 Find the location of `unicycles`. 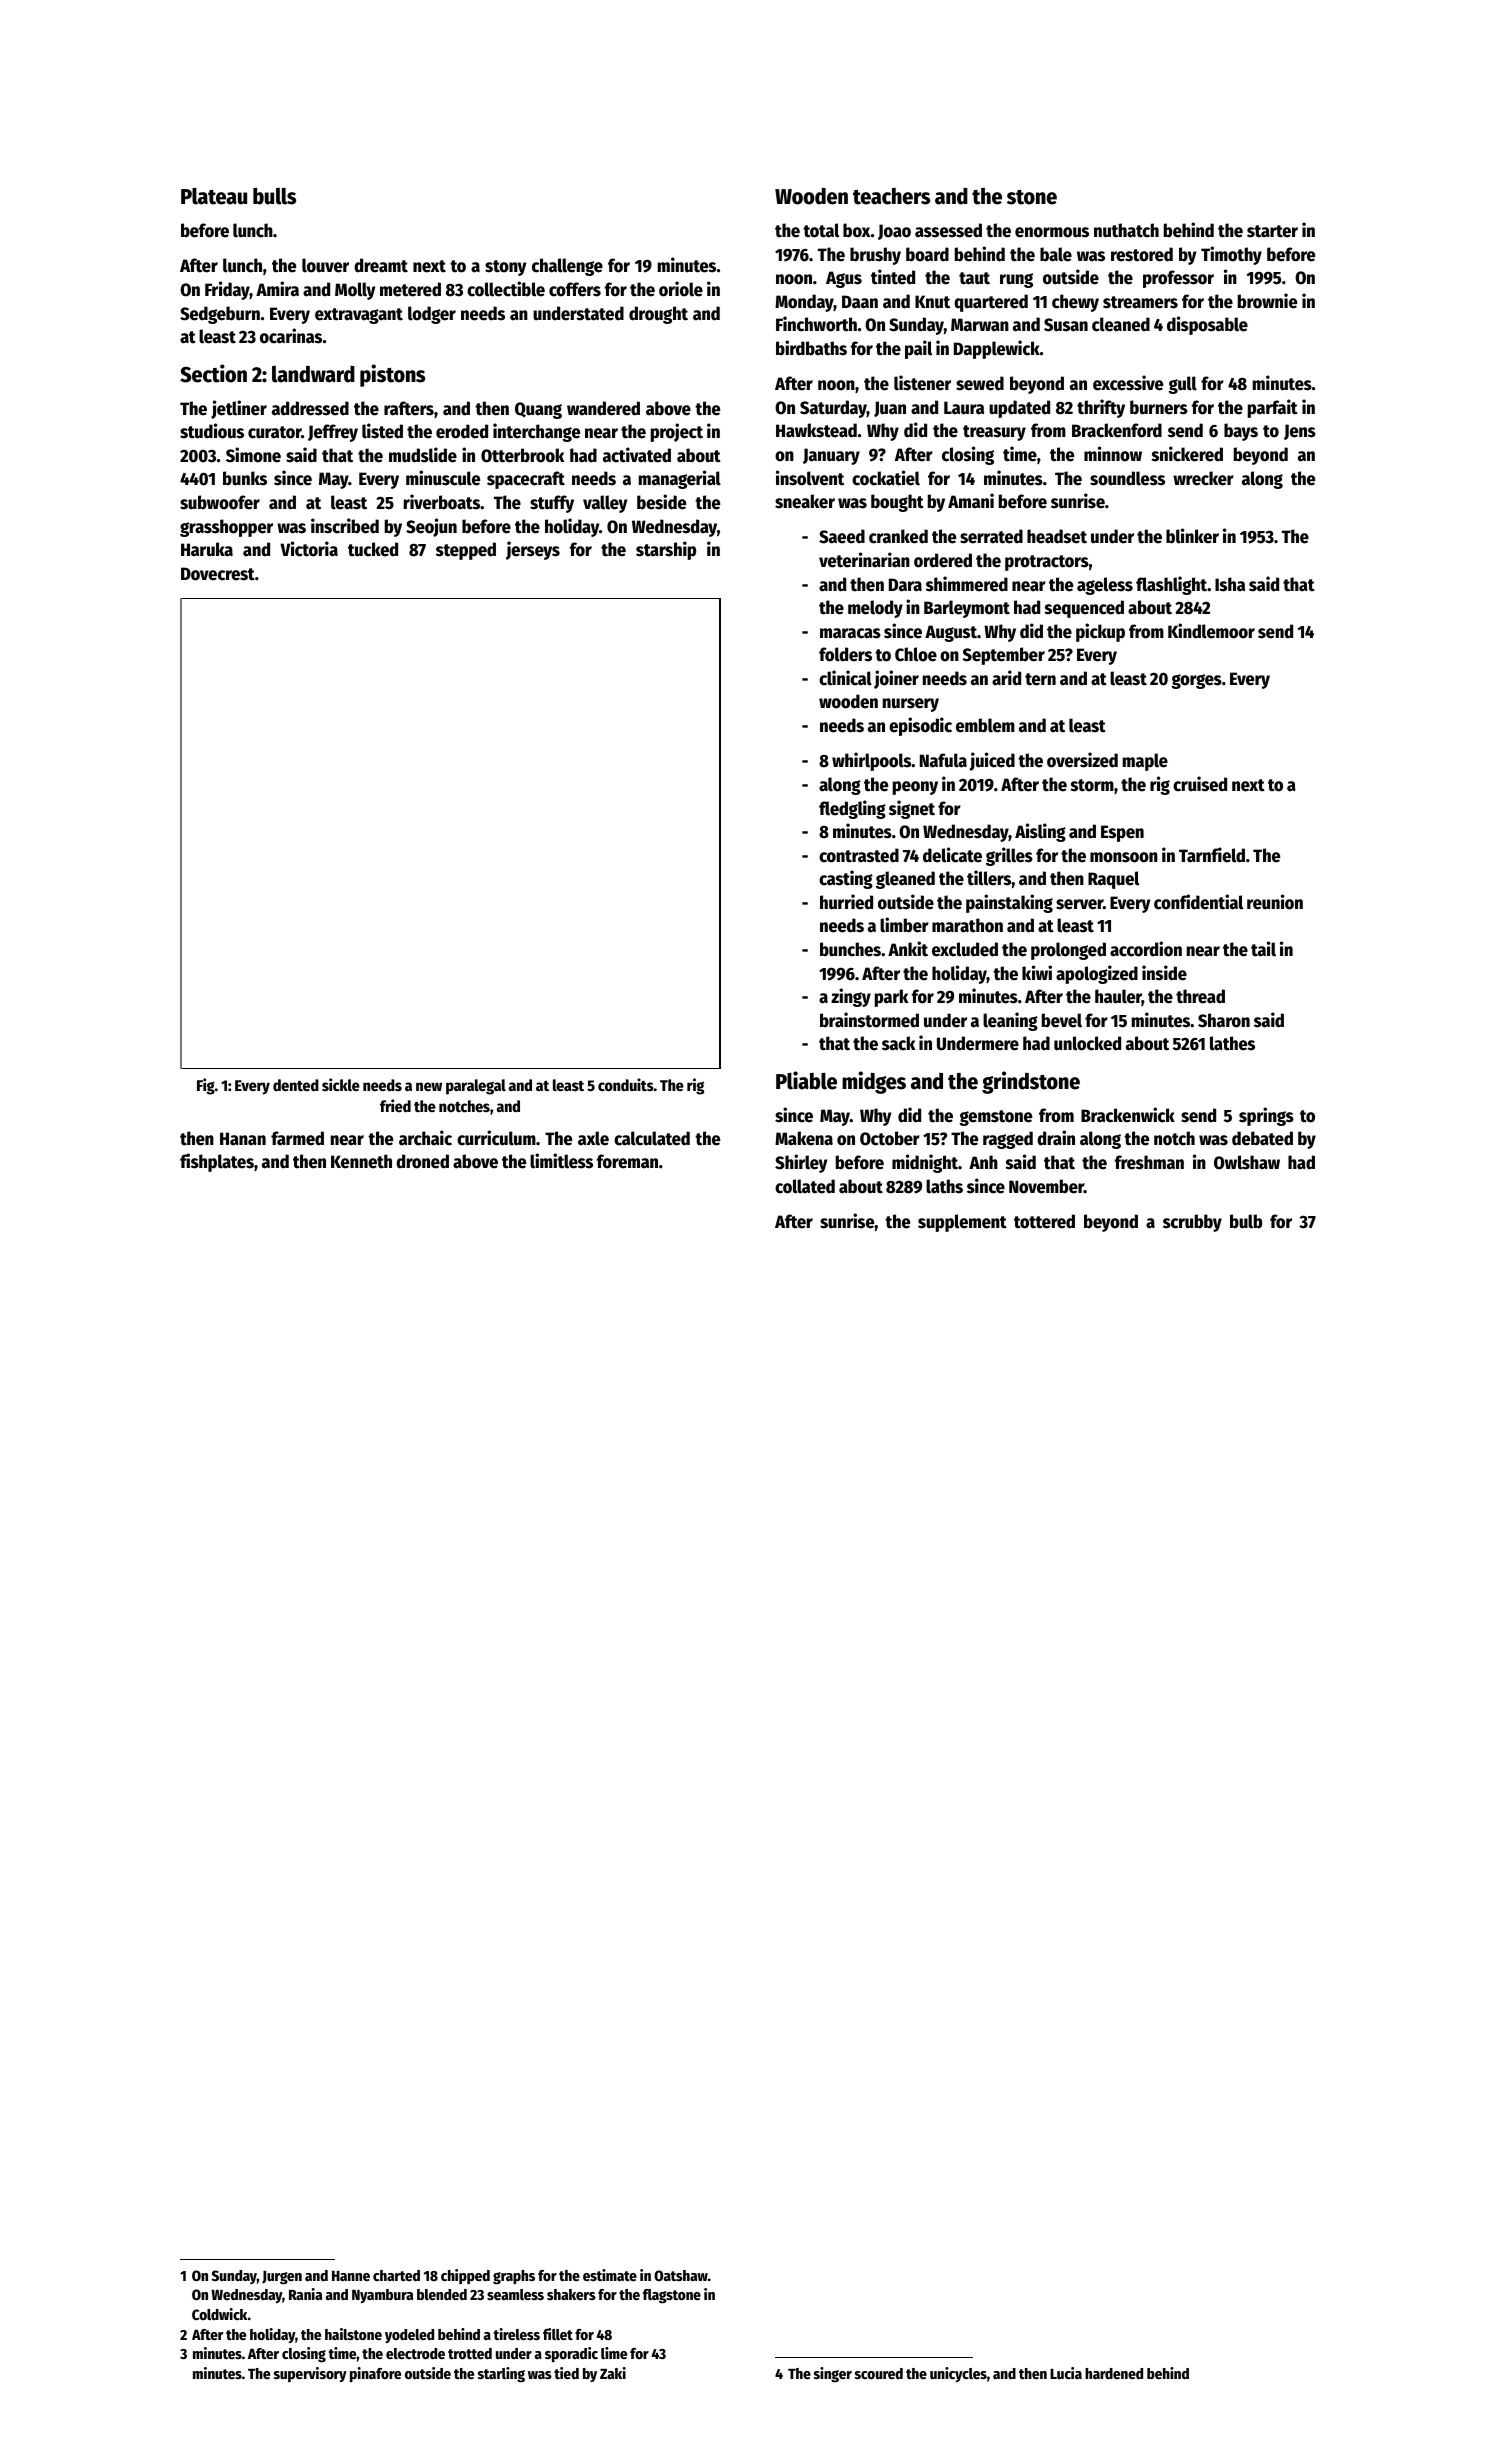

unicycles is located at coordinates (958, 2374).
